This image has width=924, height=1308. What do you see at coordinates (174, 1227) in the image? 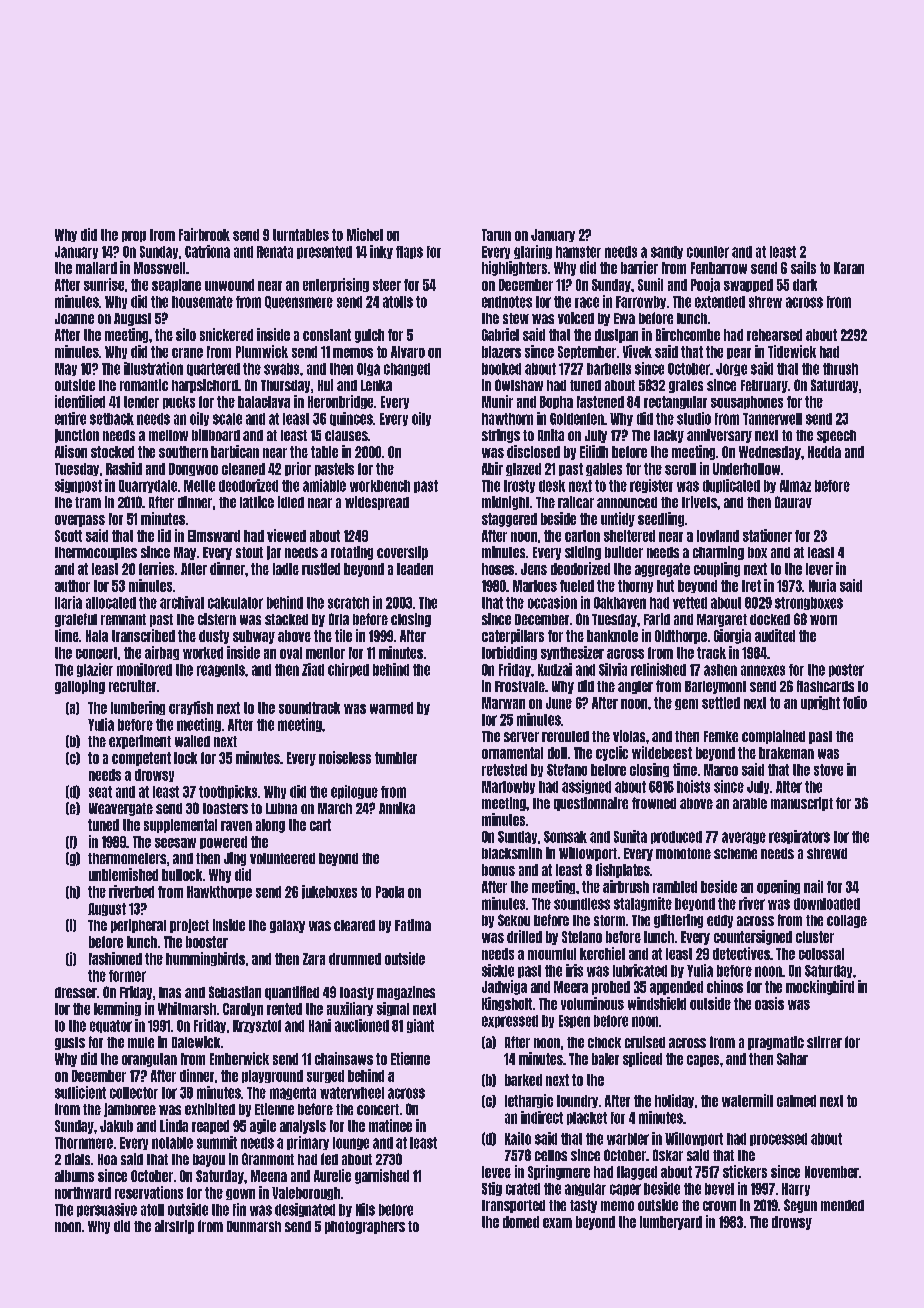
I see `airstrip` at bounding box center [174, 1227].
